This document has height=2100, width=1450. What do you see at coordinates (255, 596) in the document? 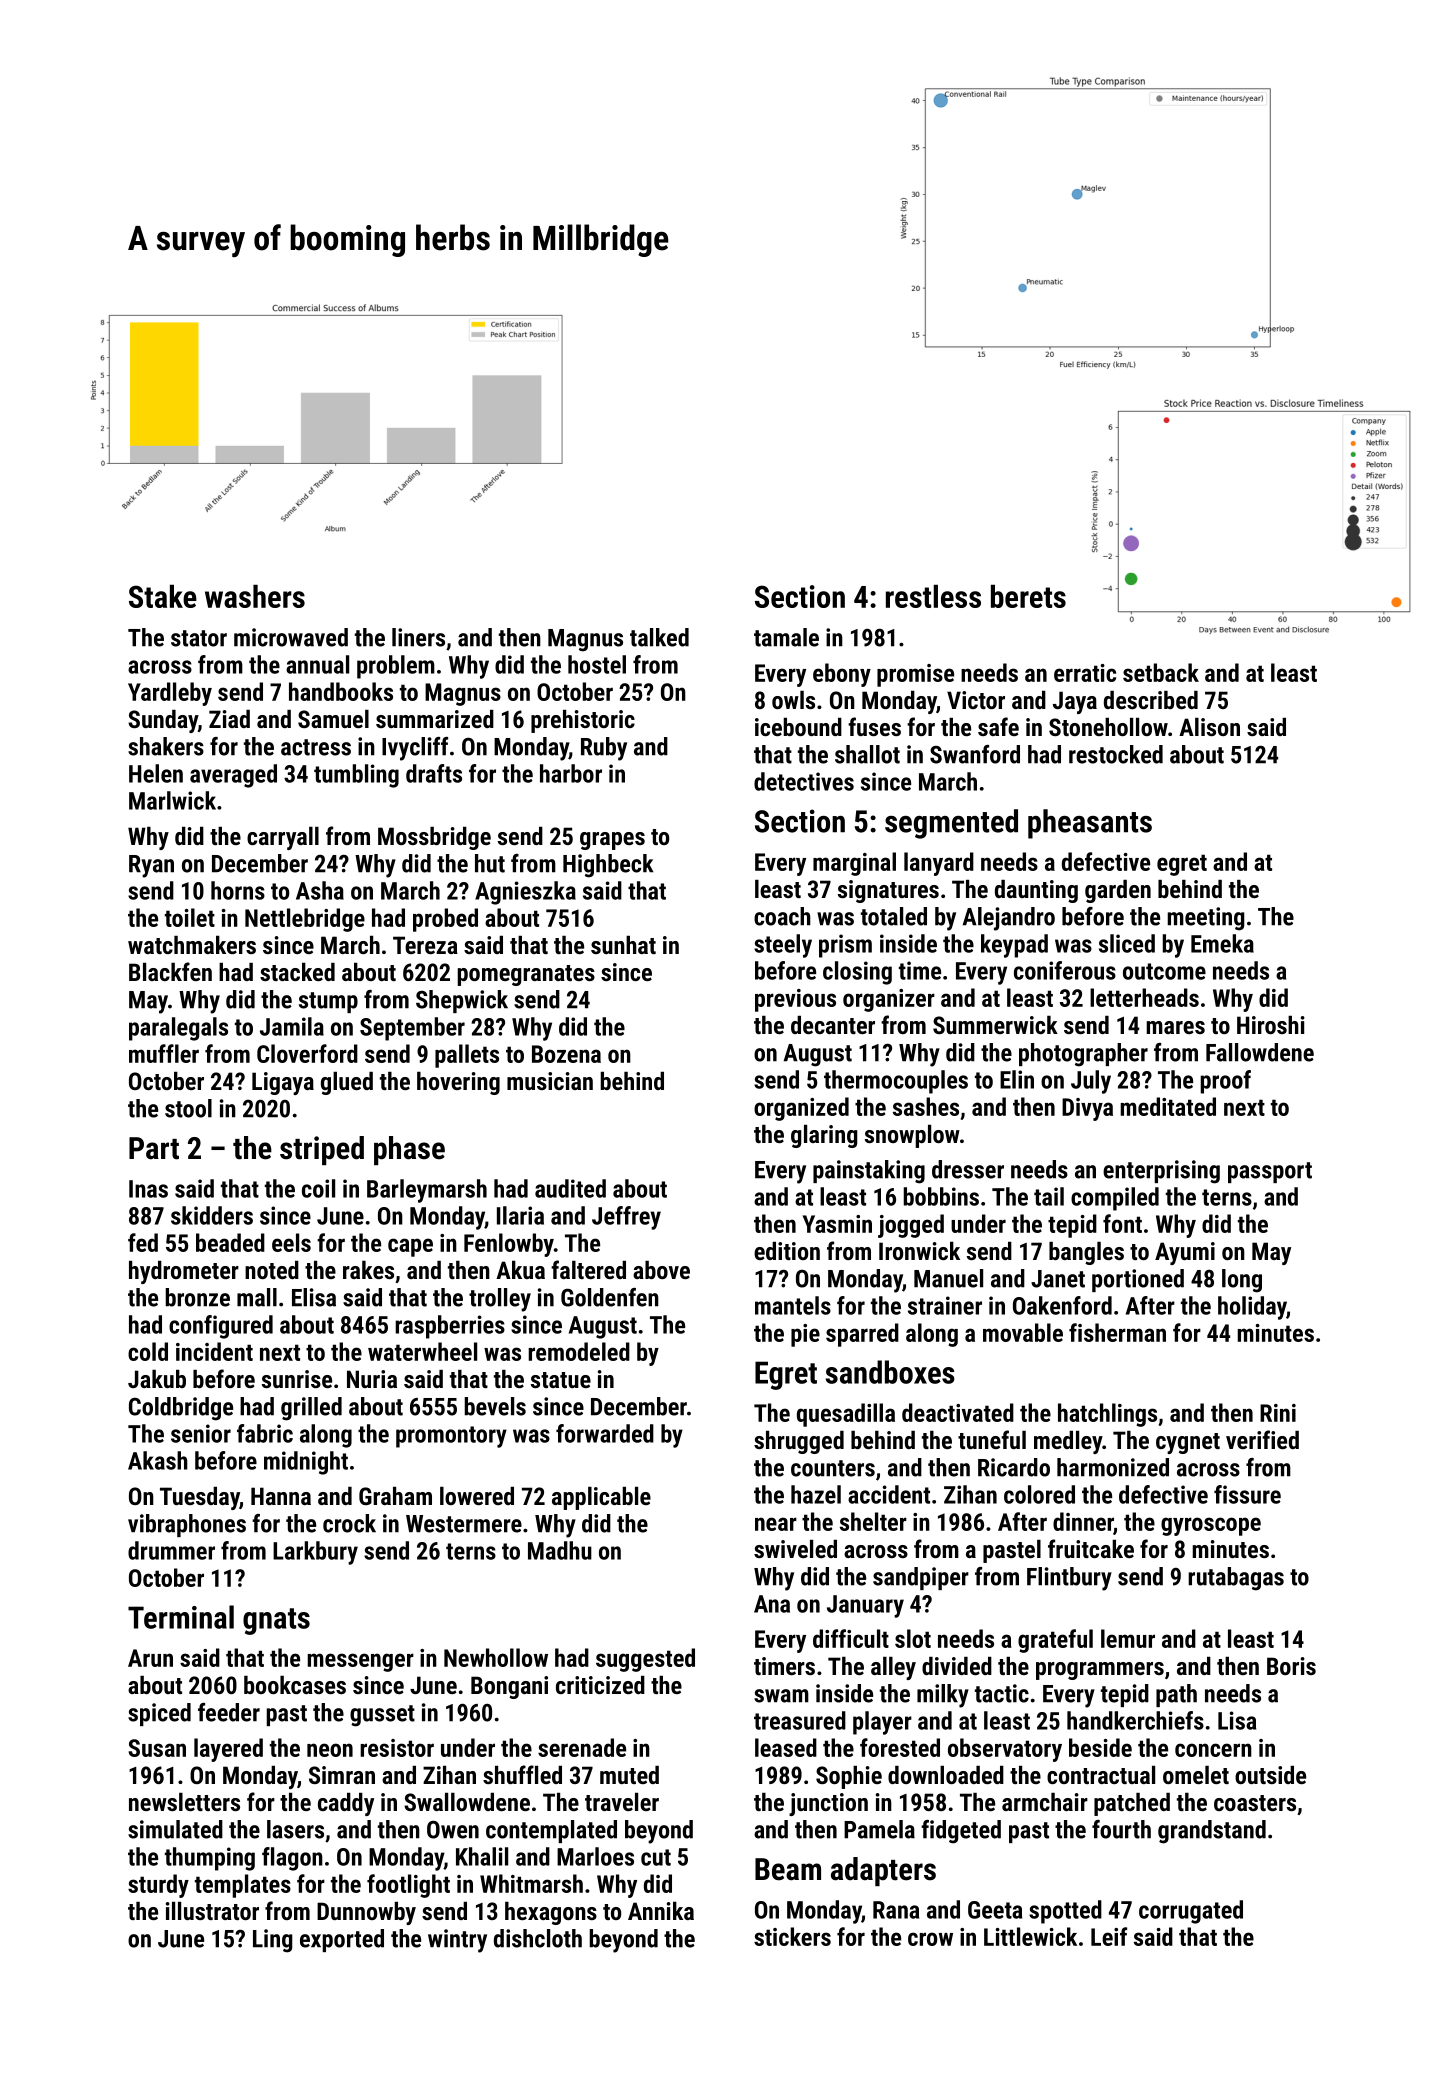
I see `washers` at bounding box center [255, 596].
